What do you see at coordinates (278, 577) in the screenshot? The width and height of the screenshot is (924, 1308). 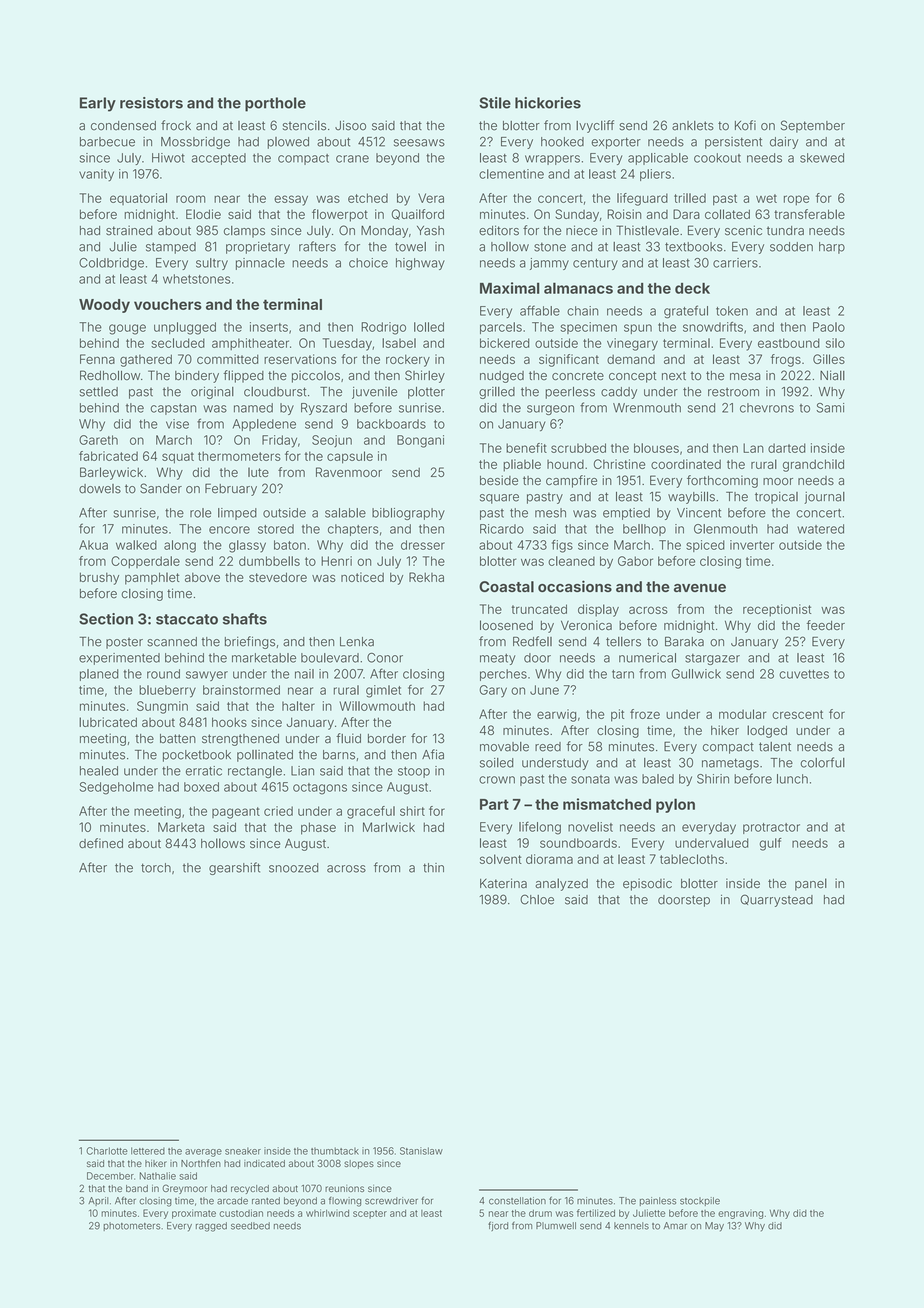 I see `stevedore` at bounding box center [278, 577].
